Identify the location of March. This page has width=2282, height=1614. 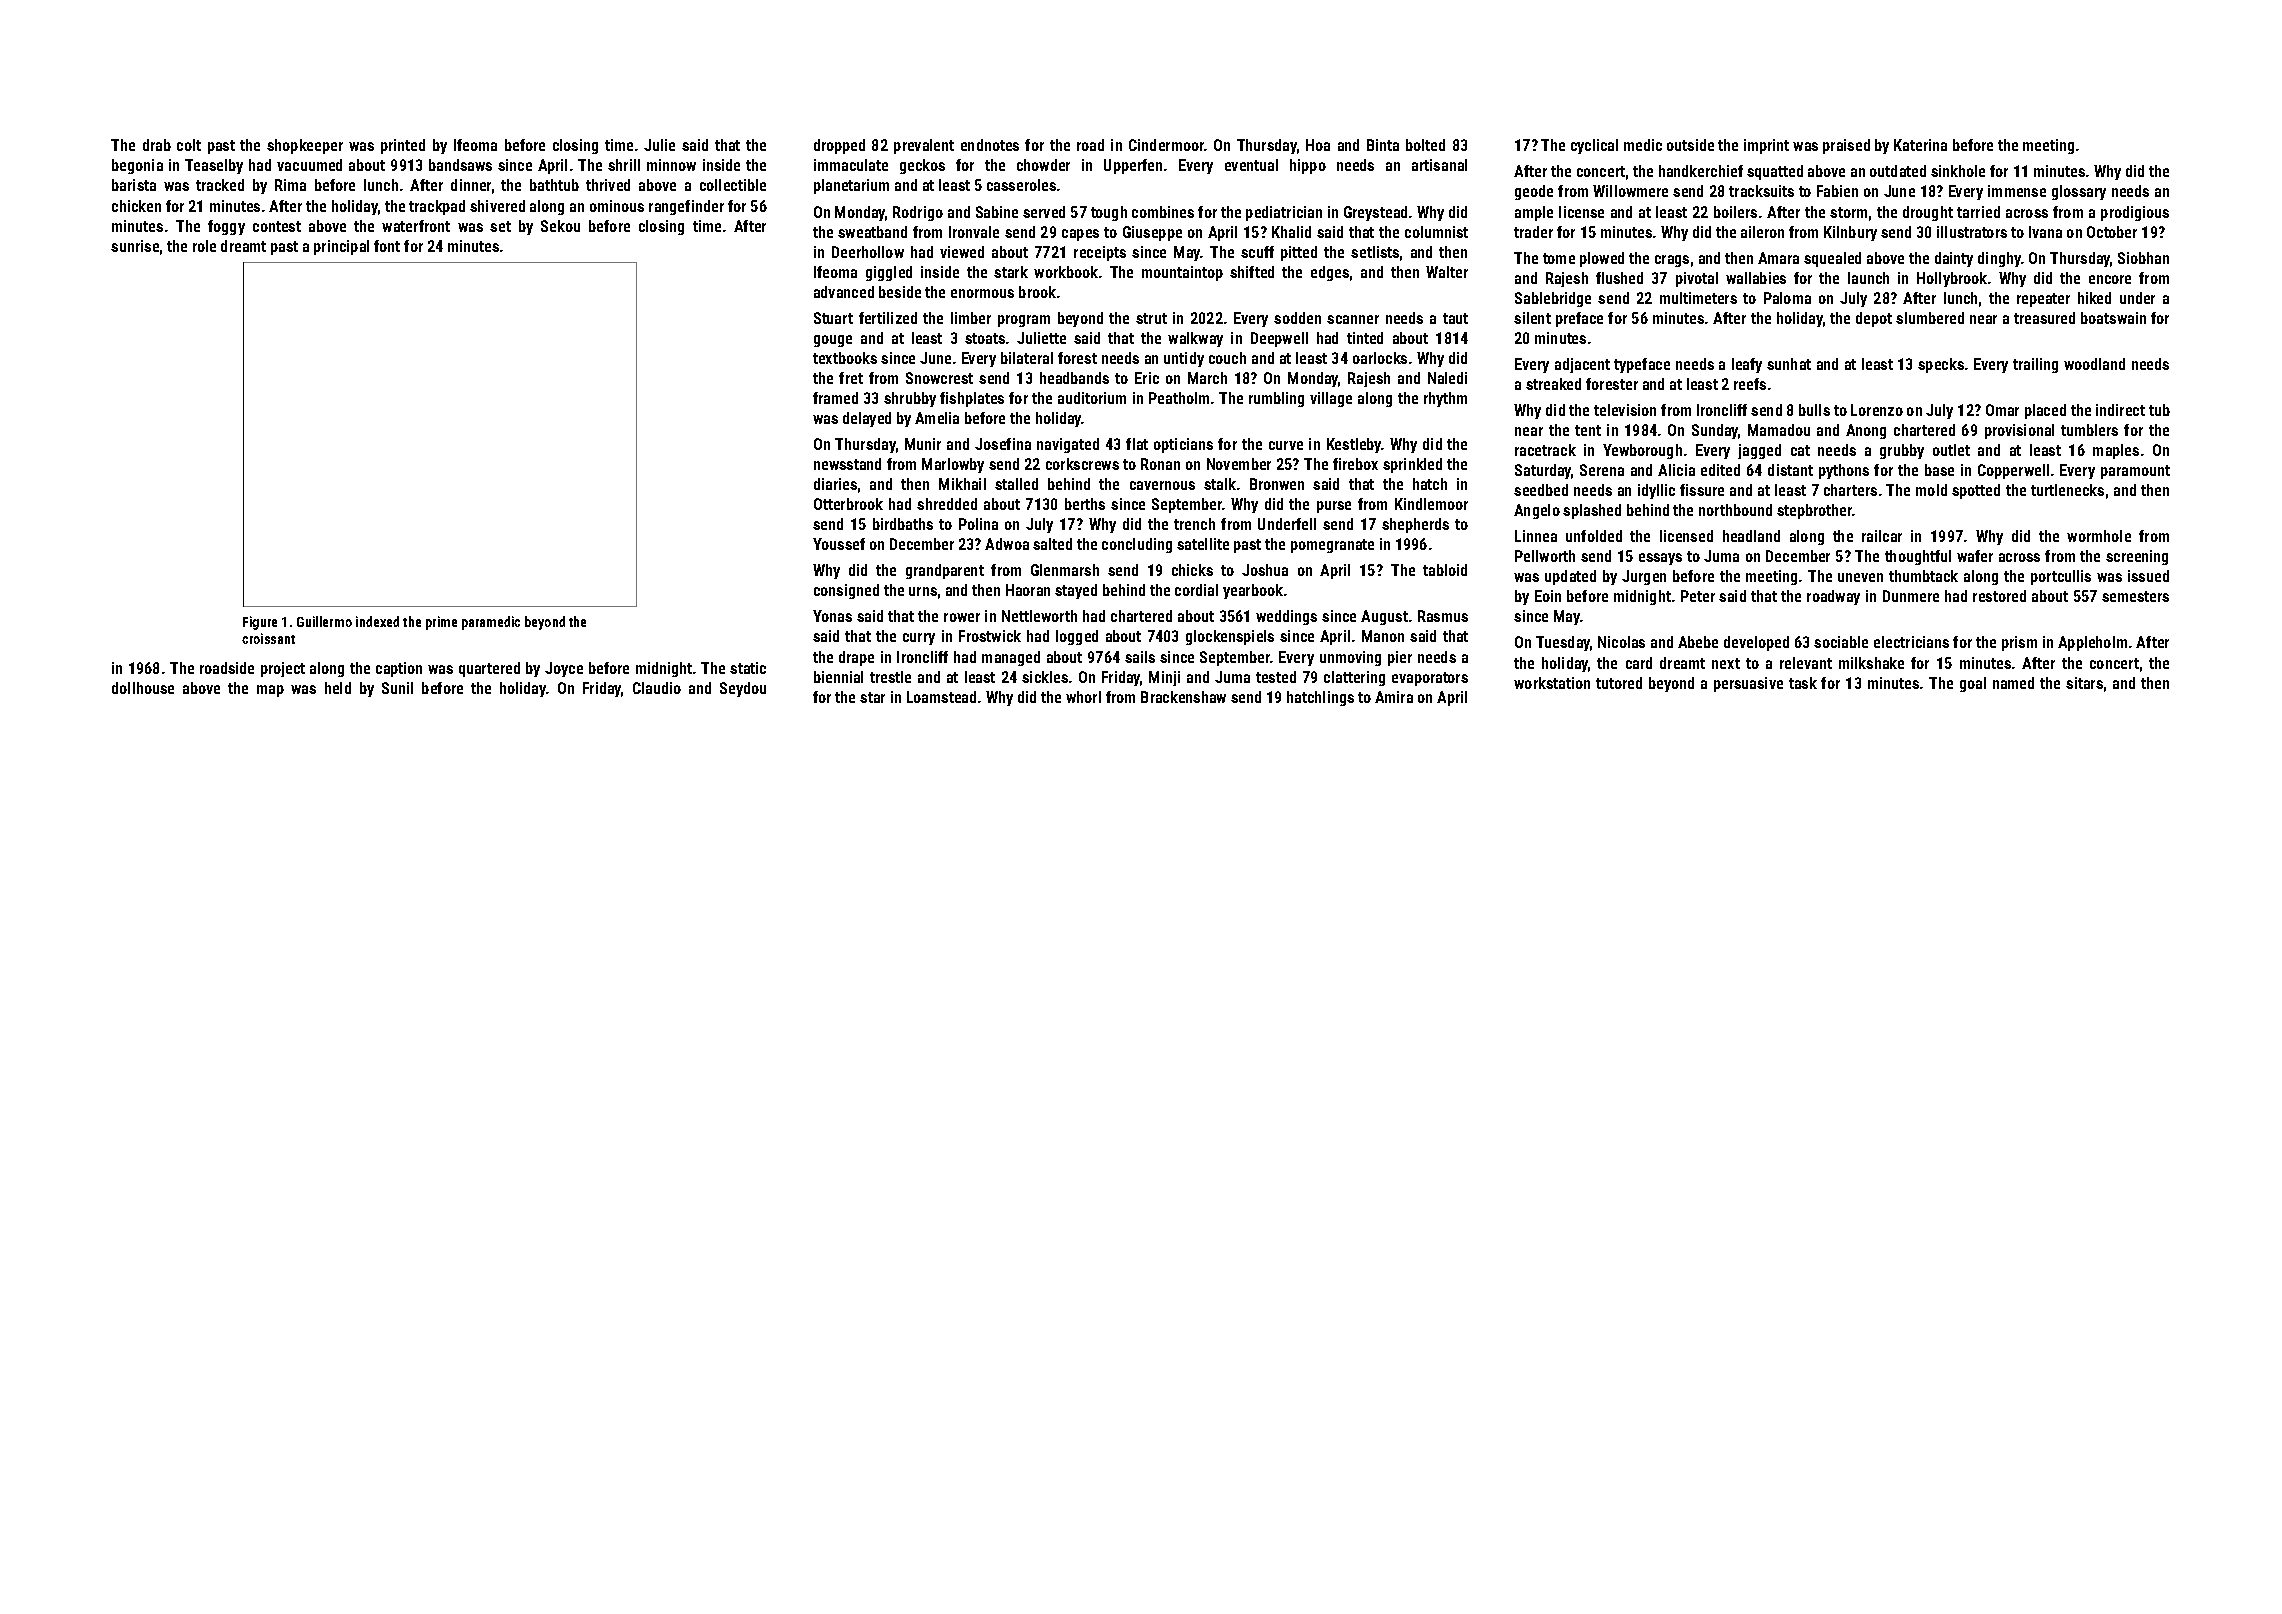
(1207, 378).
